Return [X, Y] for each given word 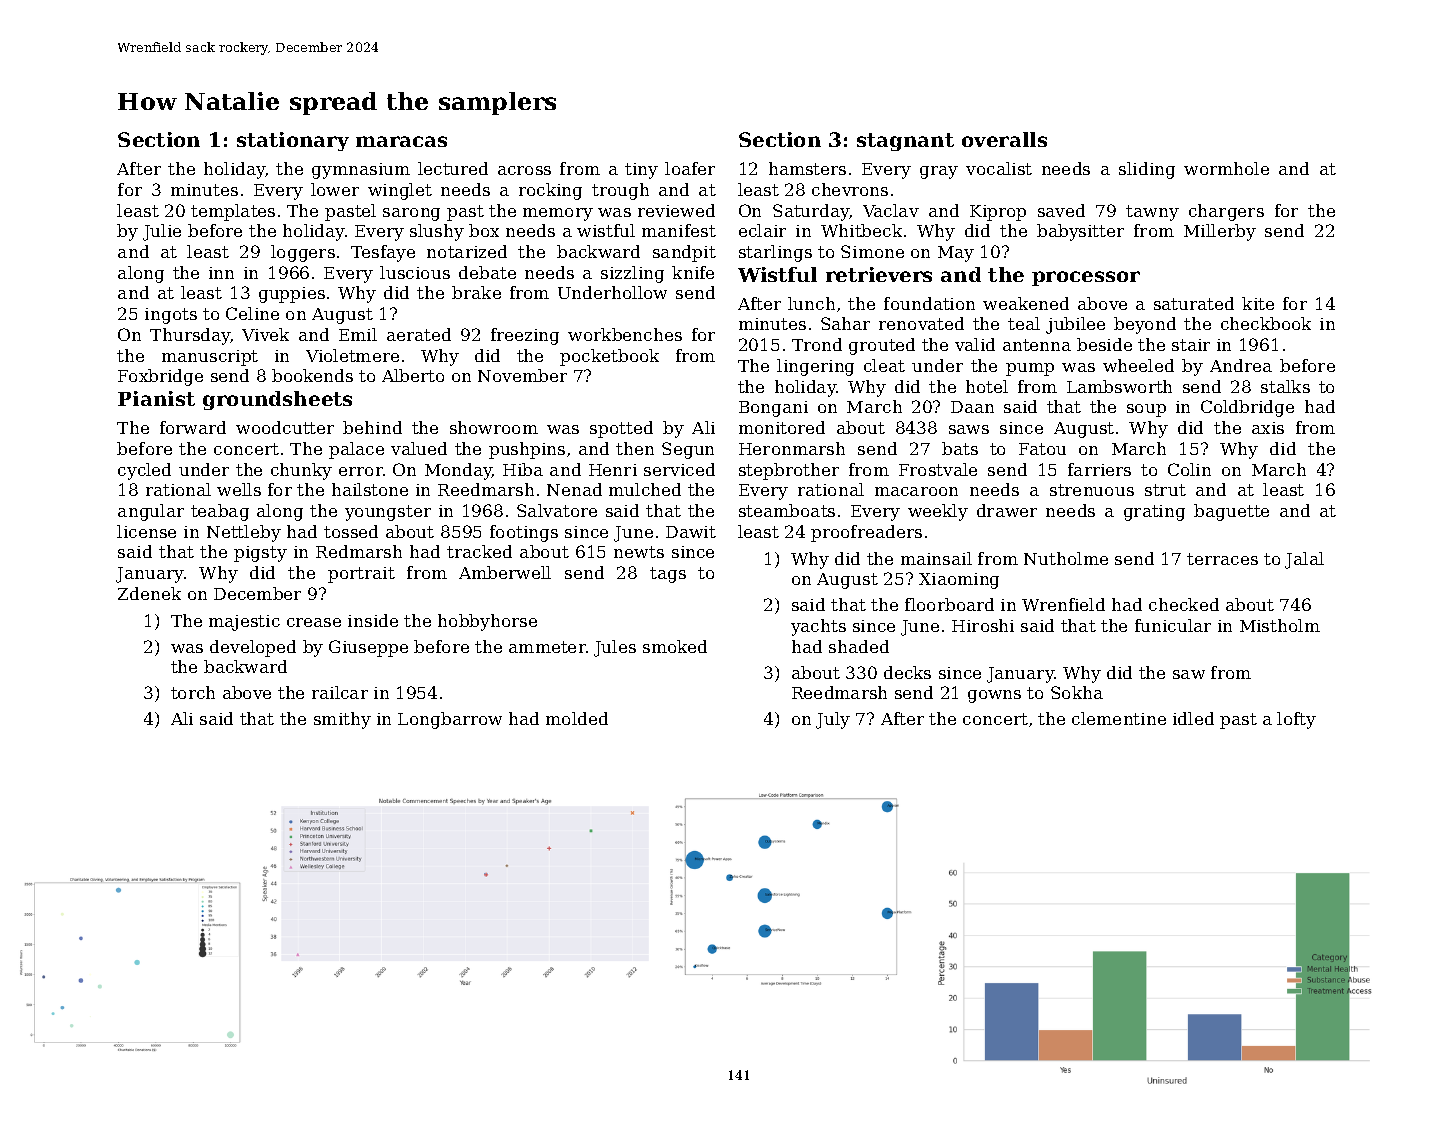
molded [577, 718]
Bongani [773, 409]
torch [193, 692]
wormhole [1226, 168]
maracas [401, 141]
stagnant [905, 142]
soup [1146, 410]
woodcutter [285, 427]
